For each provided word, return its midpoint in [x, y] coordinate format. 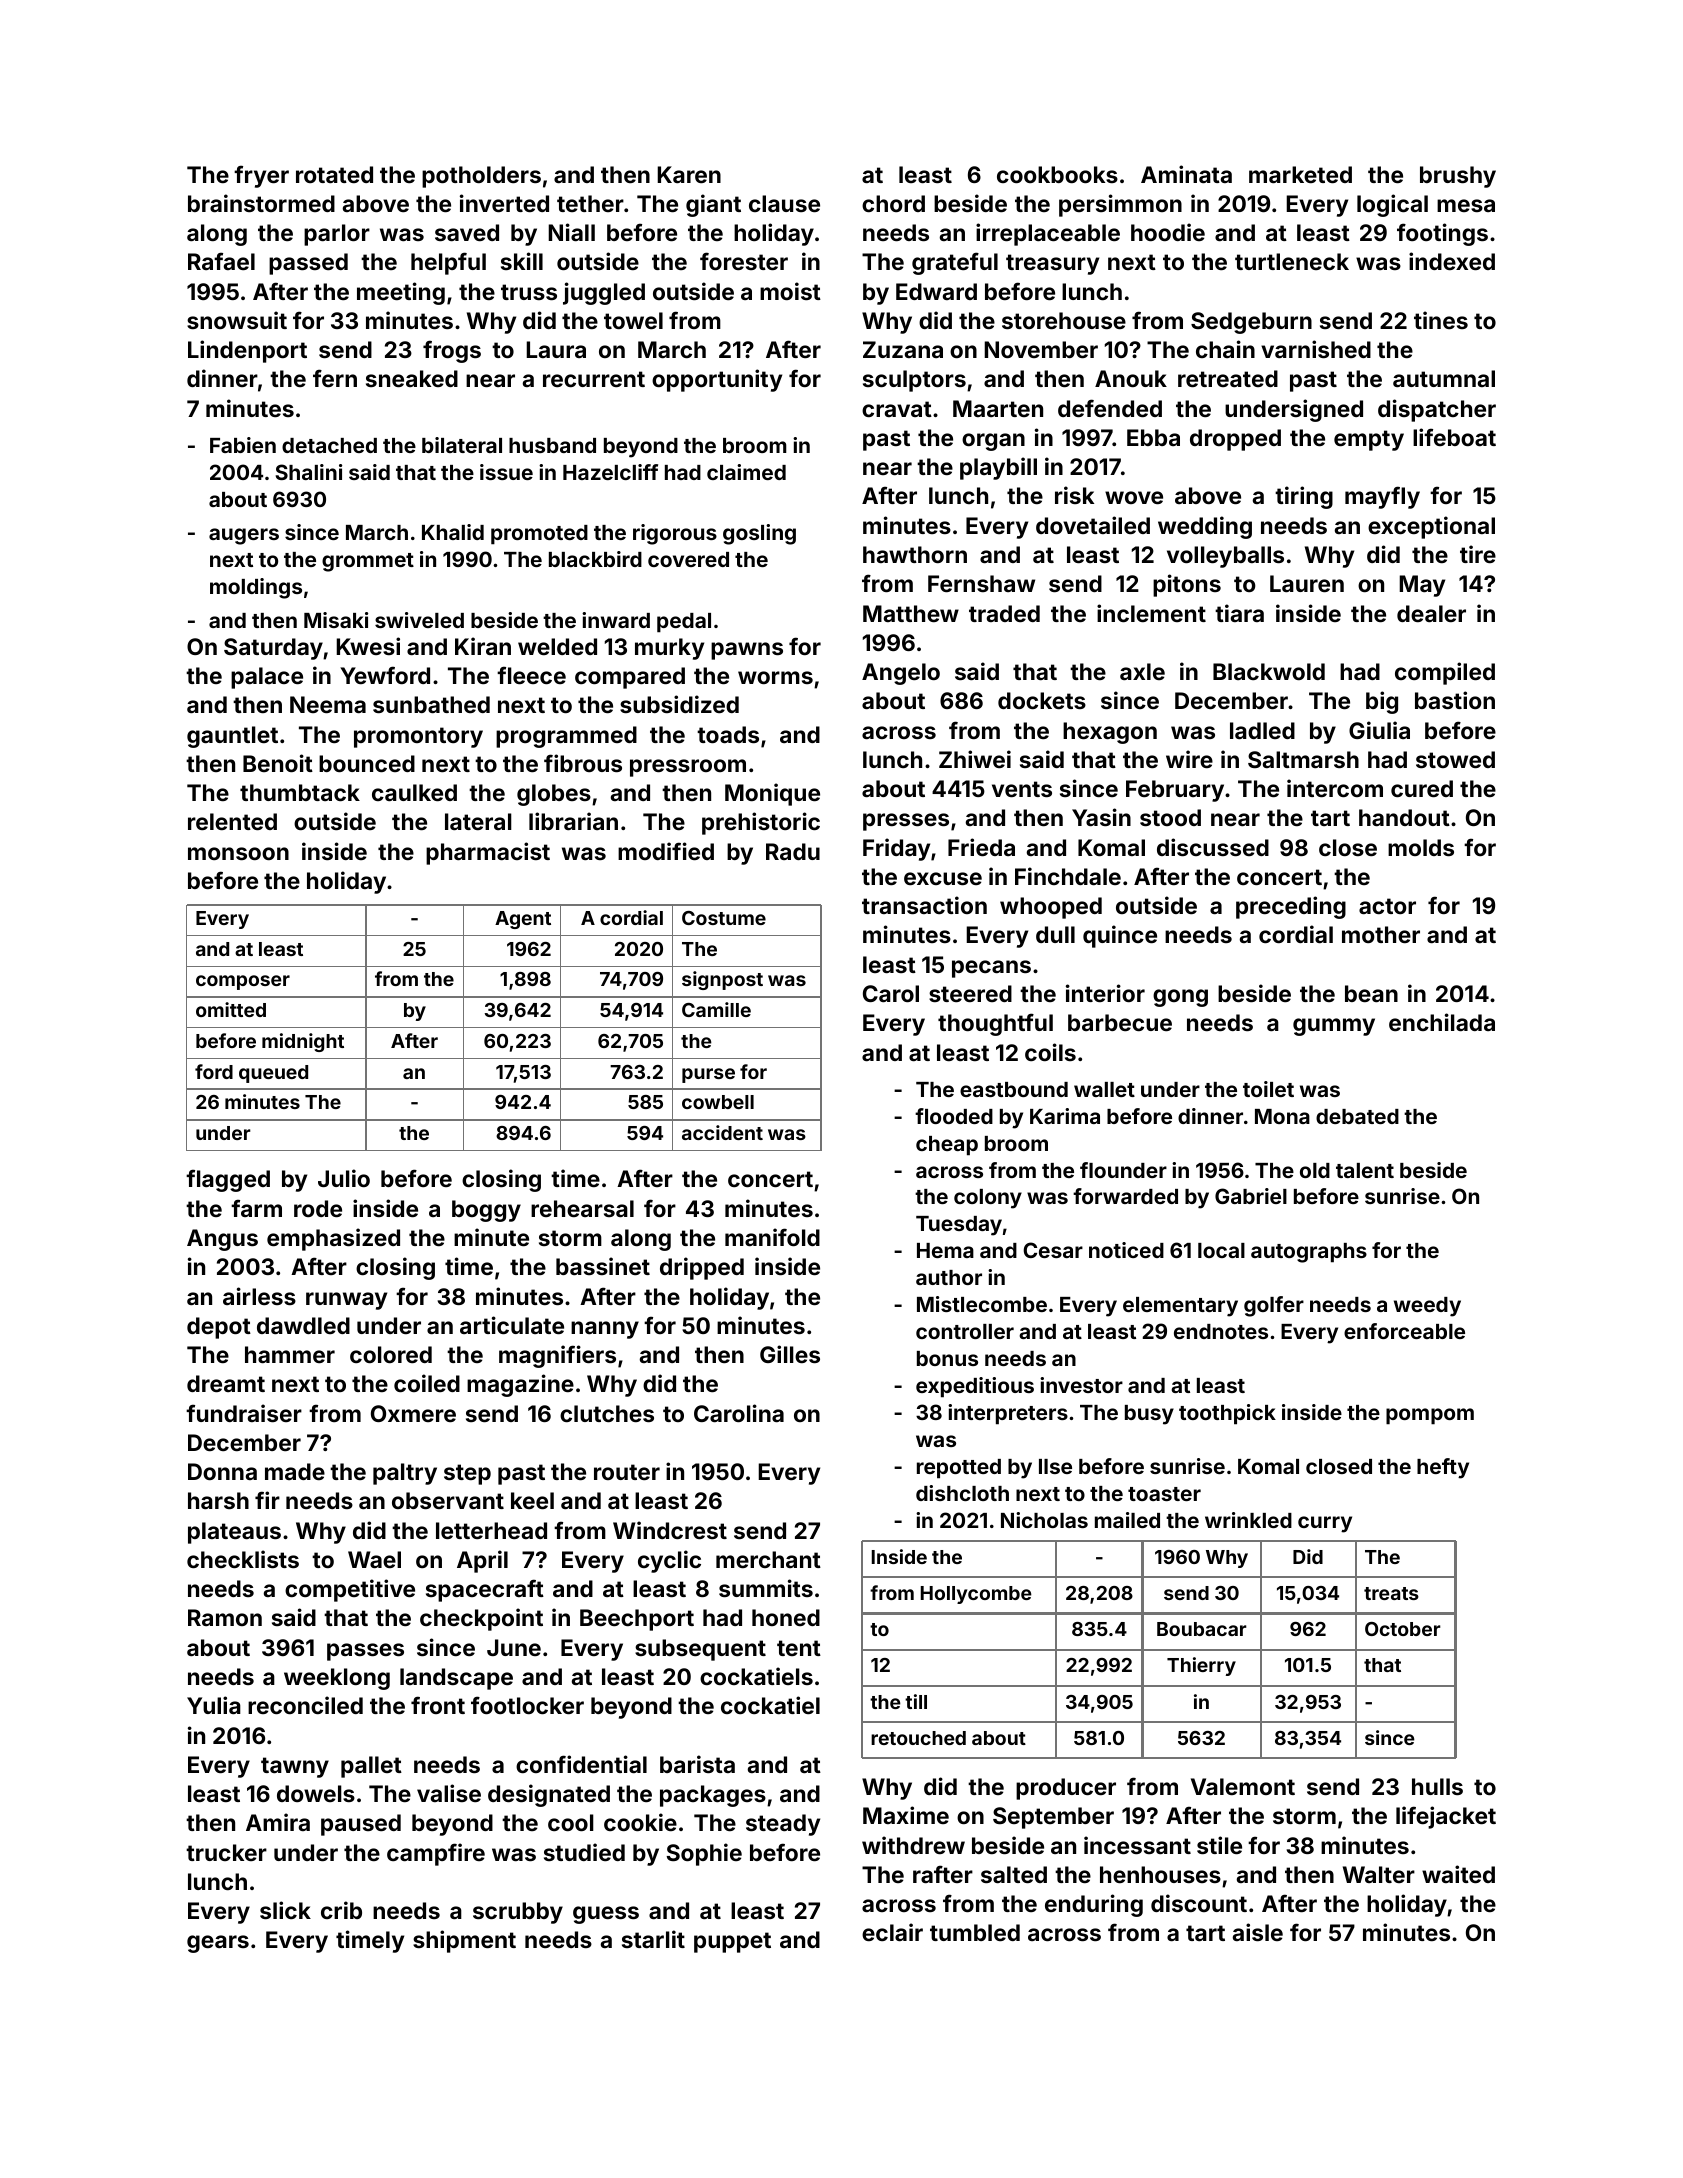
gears [218, 1944]
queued [273, 1074]
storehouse [1064, 320]
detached [329, 445]
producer [1066, 1789]
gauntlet [232, 737]
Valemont [1243, 1786]
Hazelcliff [610, 472]
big [1382, 702]
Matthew [911, 613]
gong [1180, 998]
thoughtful [995, 1024]
